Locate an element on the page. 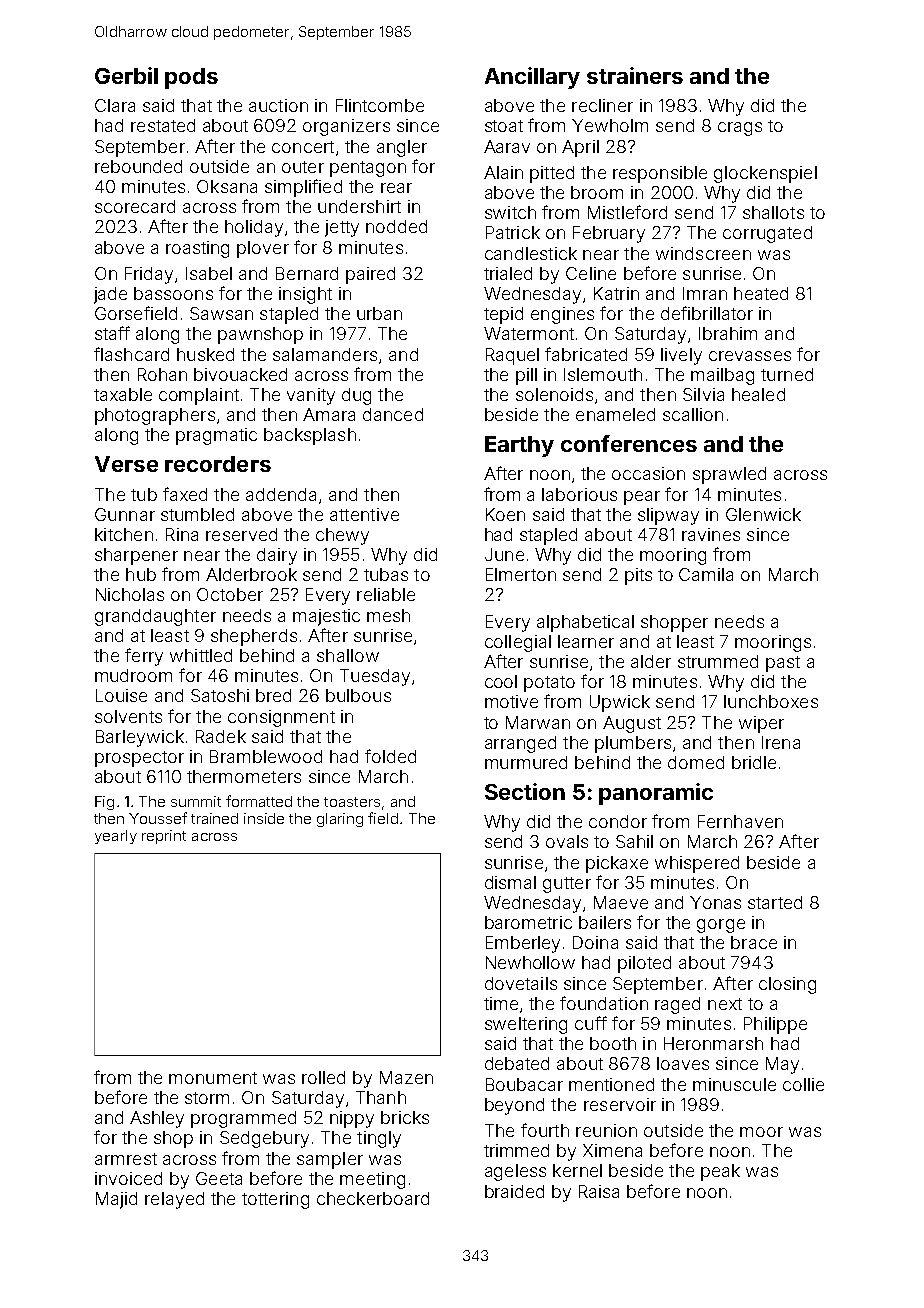 The width and height of the page is (924, 1308). relayed is located at coordinates (174, 1200).
